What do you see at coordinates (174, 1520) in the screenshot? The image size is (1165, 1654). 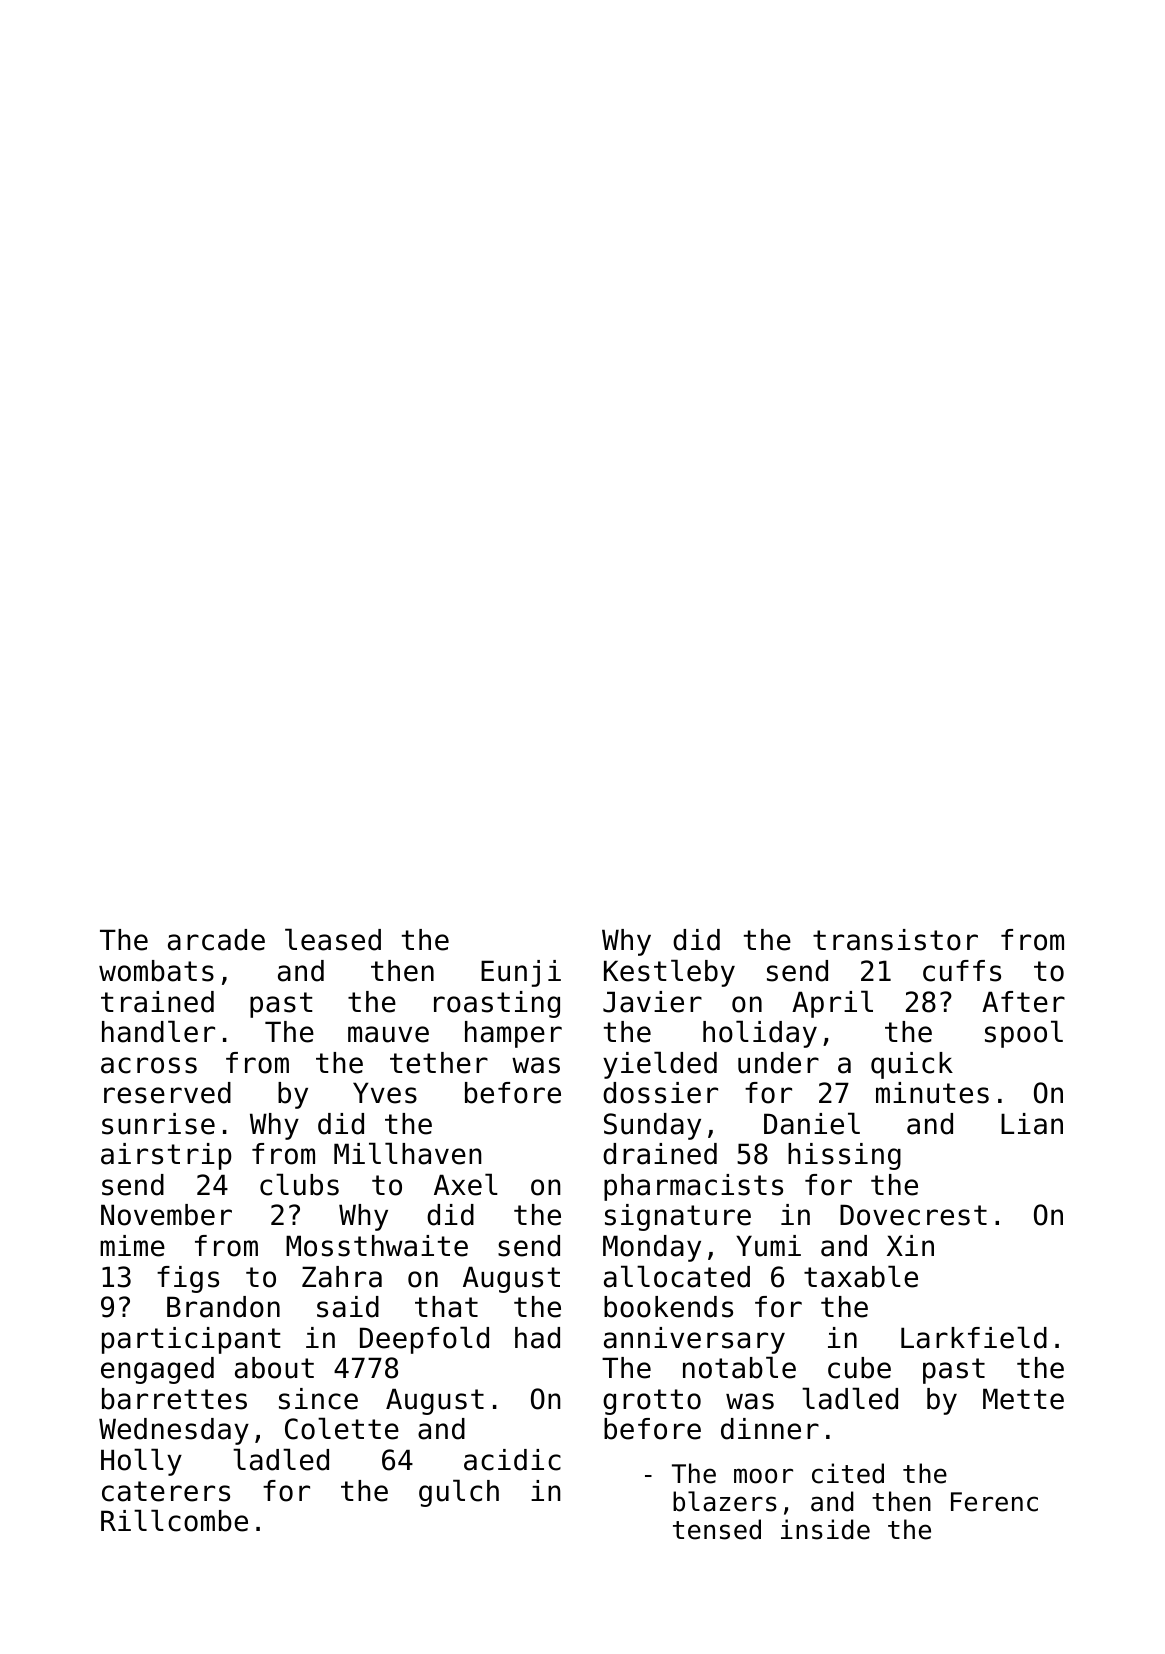 I see `Rillcombe` at bounding box center [174, 1520].
